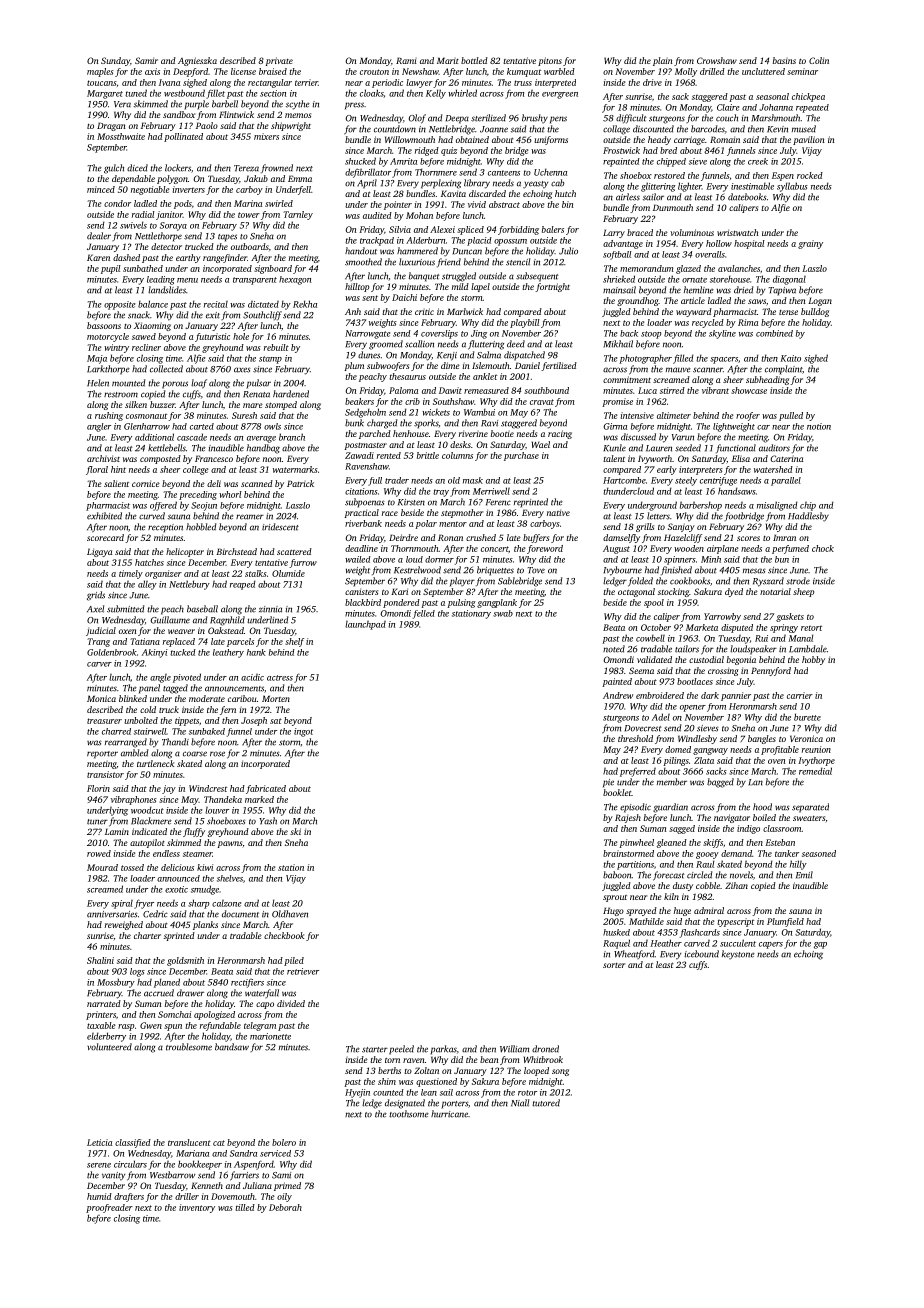  Describe the element at coordinates (280, 678) in the screenshot. I see `actress` at that location.
